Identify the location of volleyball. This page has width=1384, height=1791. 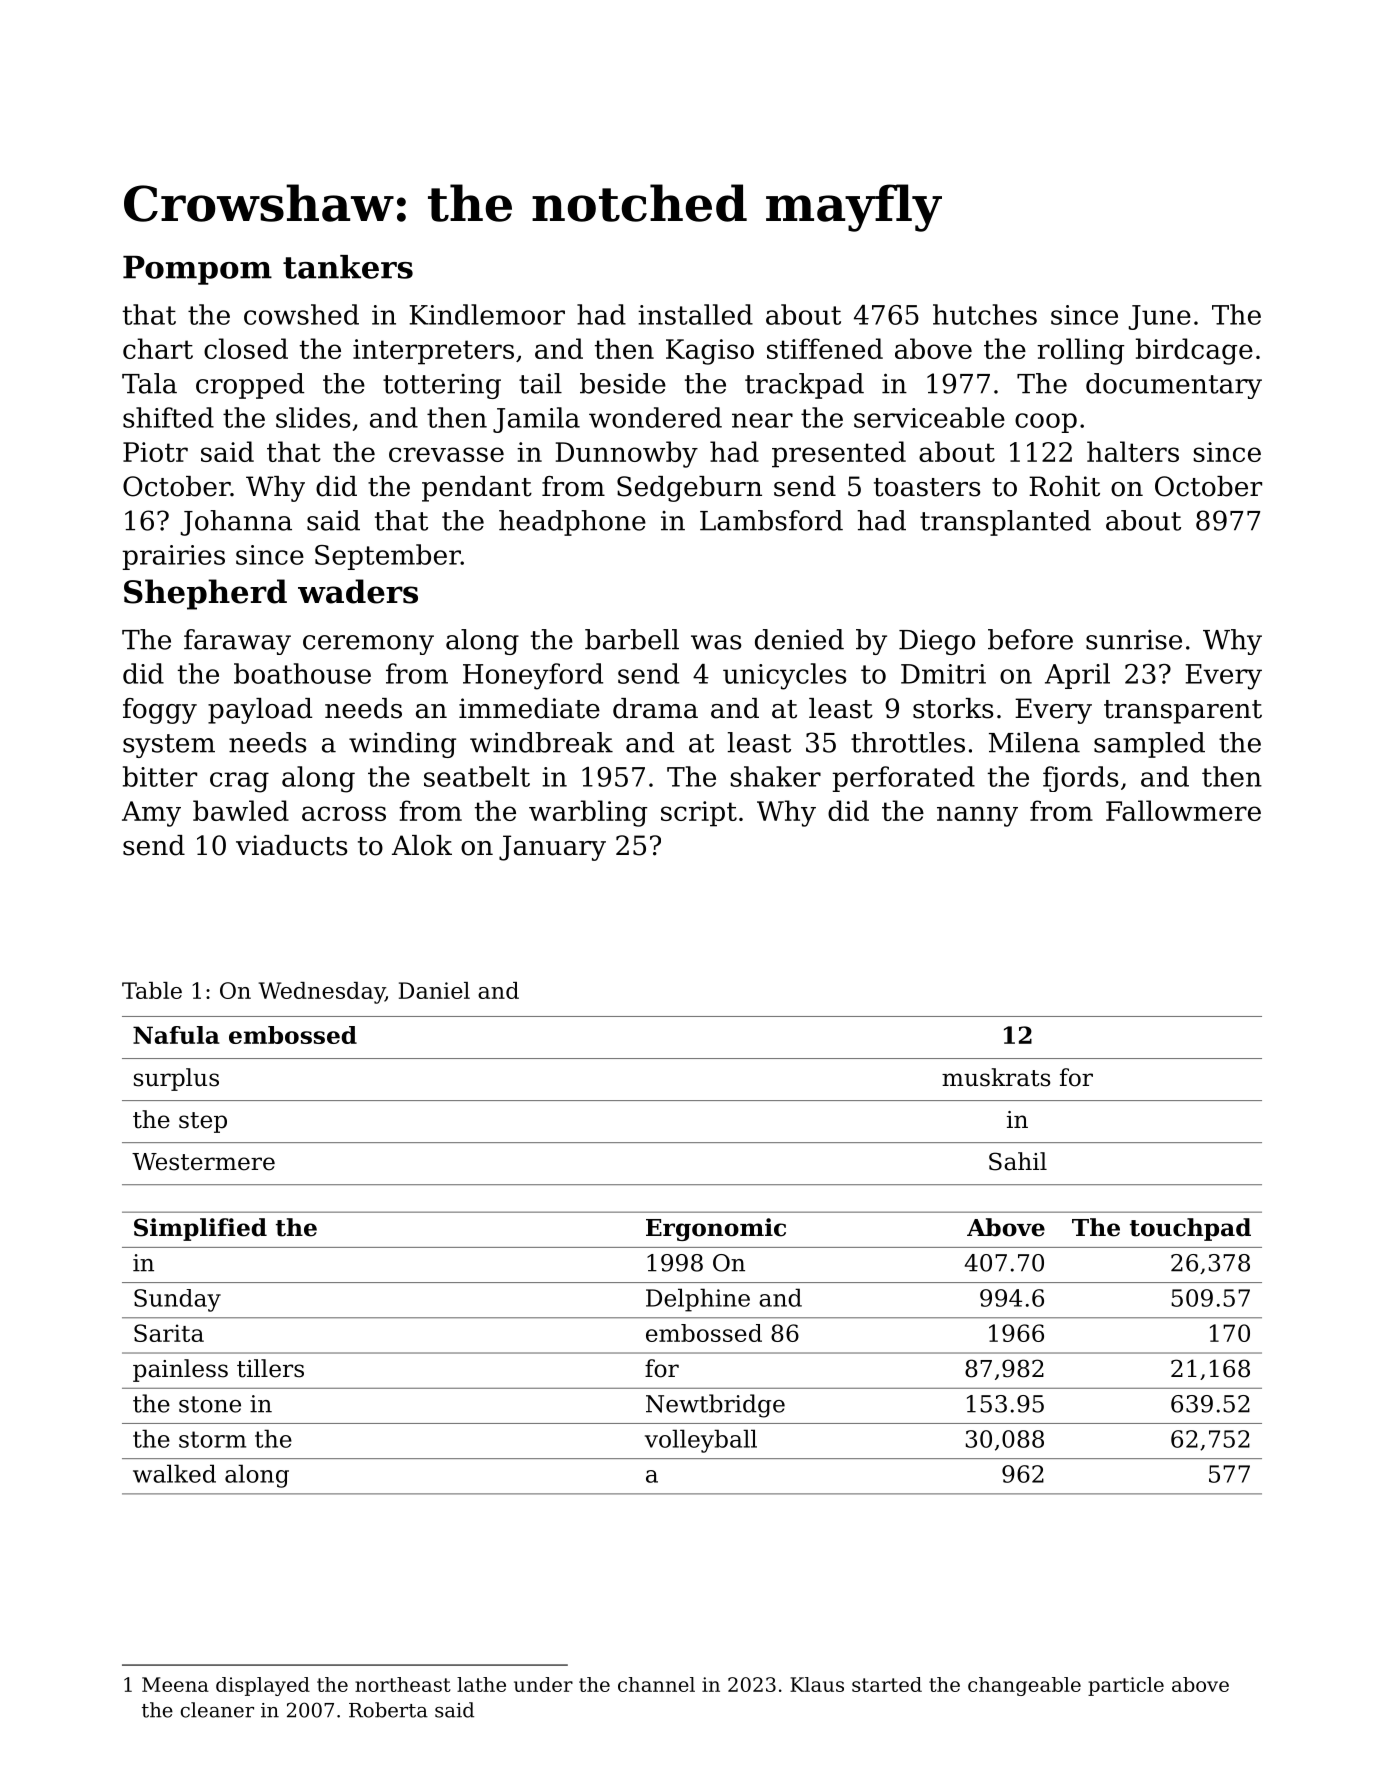
(701, 1441).
